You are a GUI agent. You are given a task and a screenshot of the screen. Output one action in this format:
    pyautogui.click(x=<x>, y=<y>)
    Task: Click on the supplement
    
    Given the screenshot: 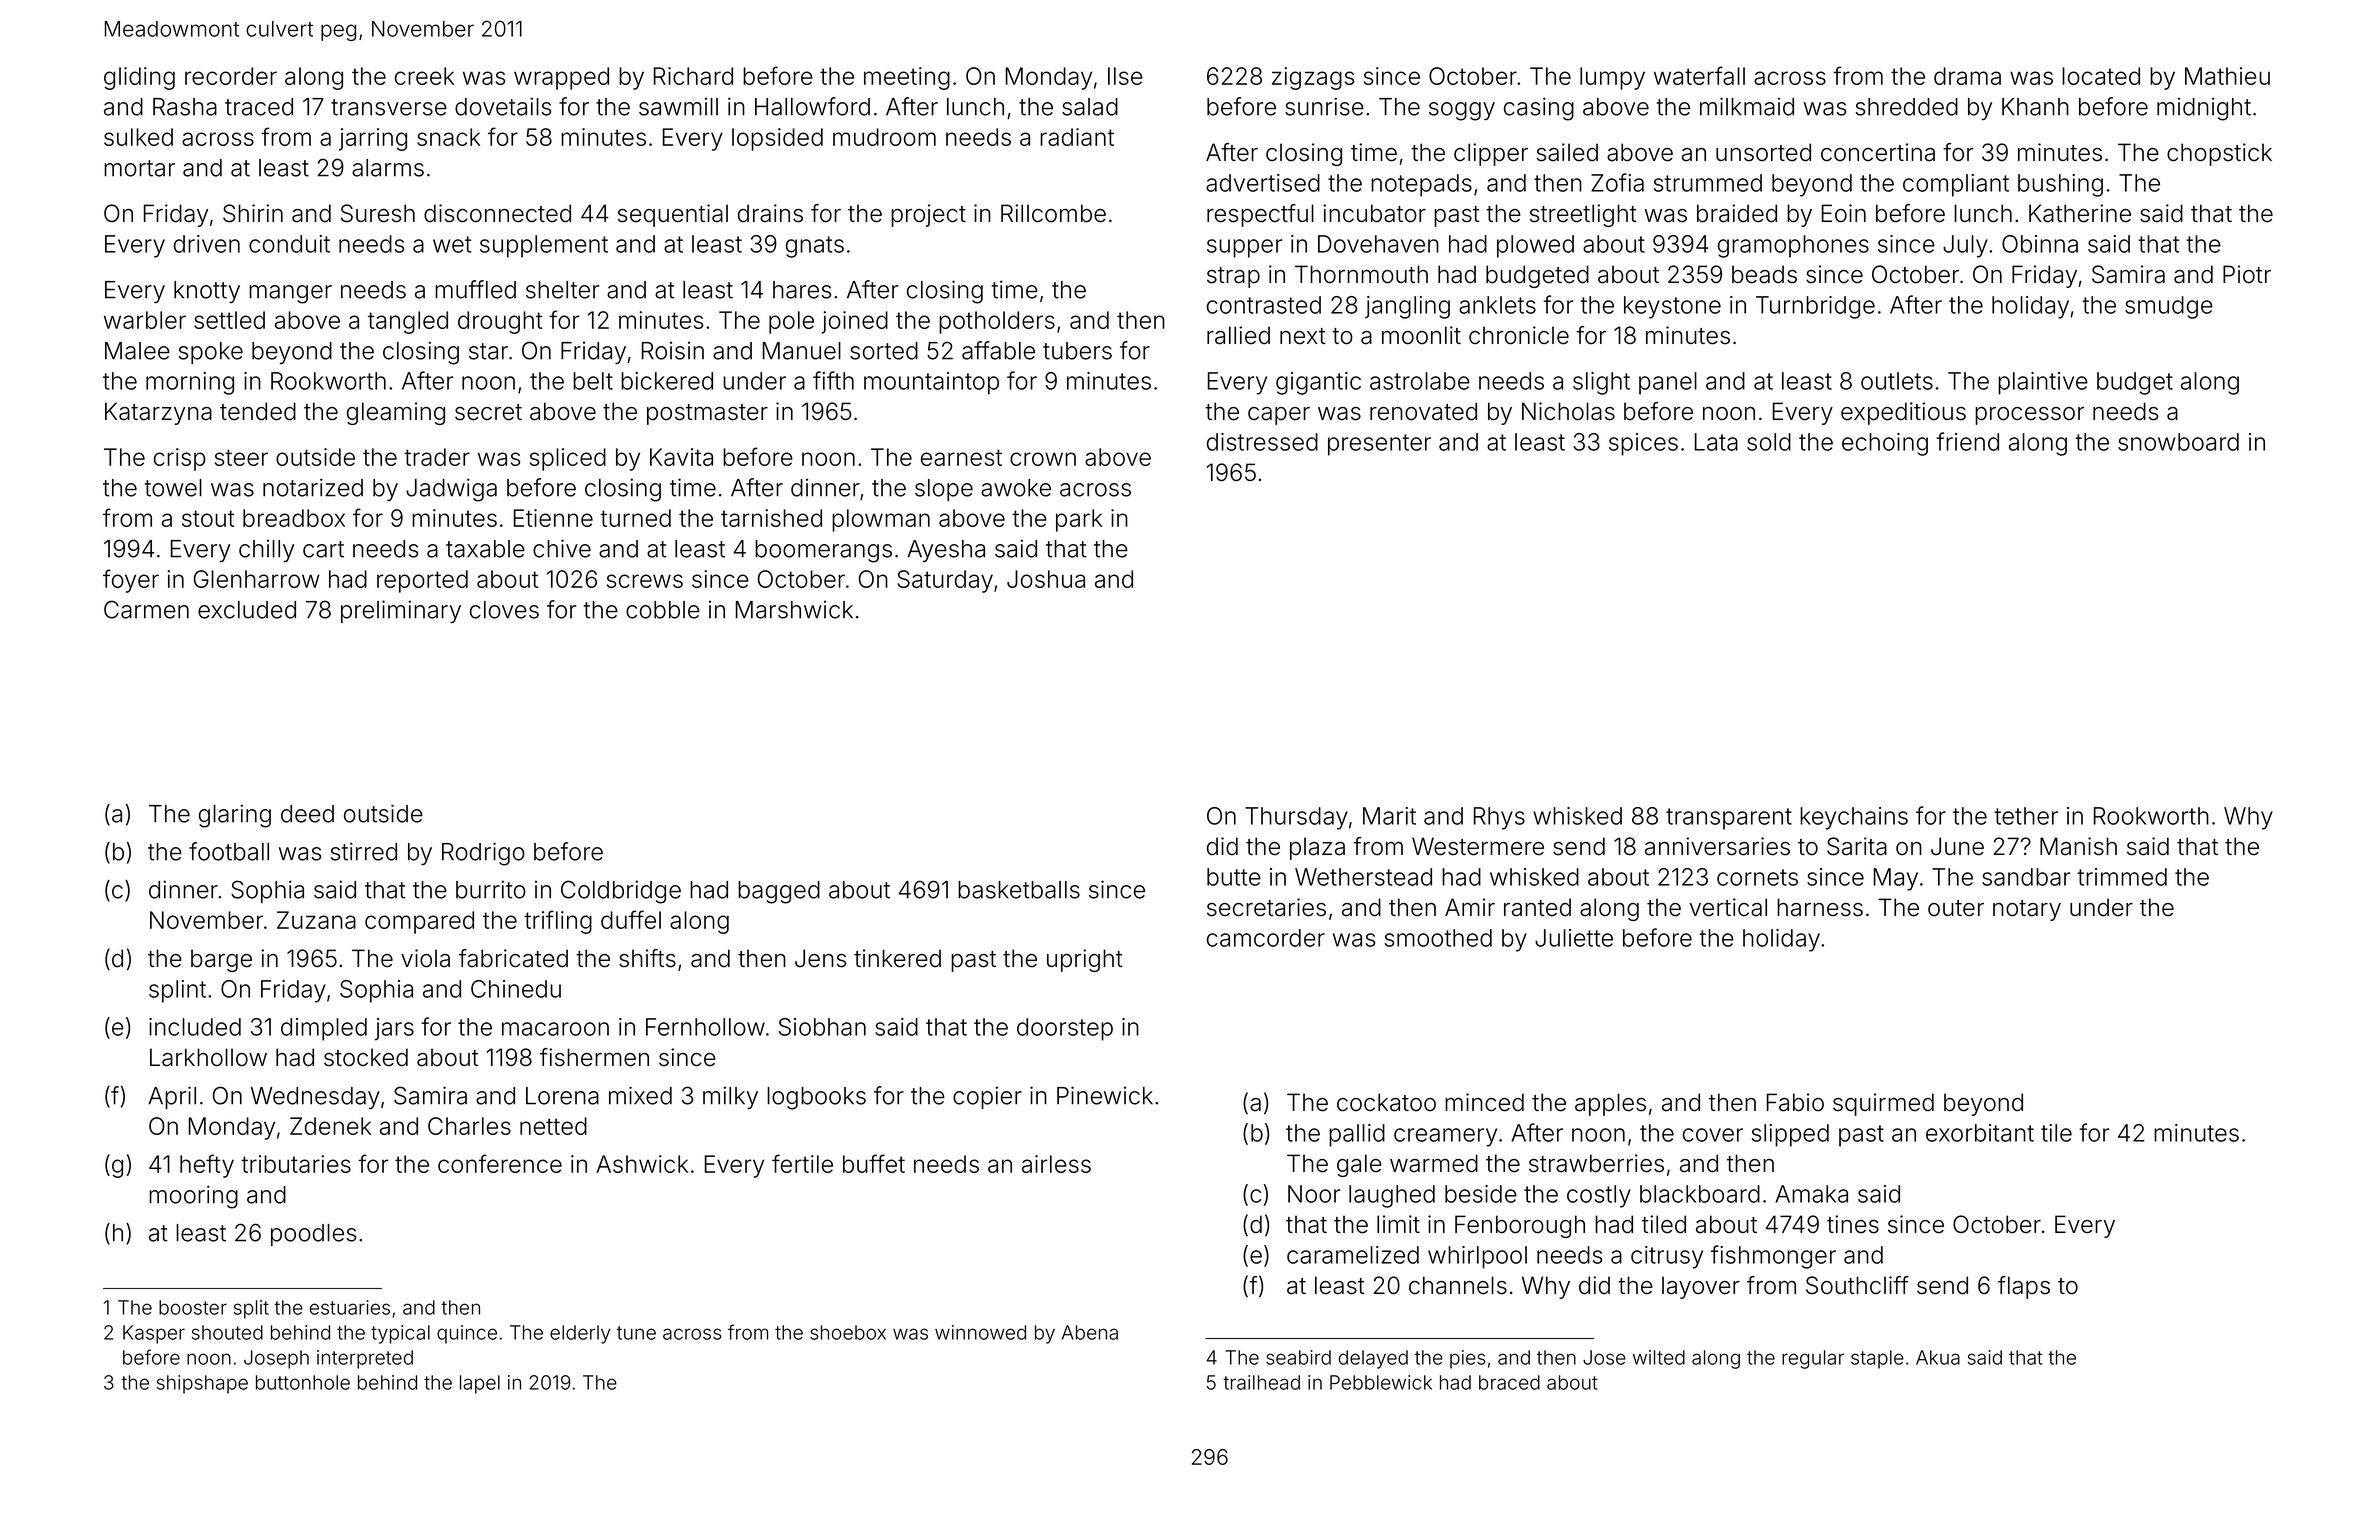 What is the action you would take?
    pyautogui.click(x=544, y=246)
